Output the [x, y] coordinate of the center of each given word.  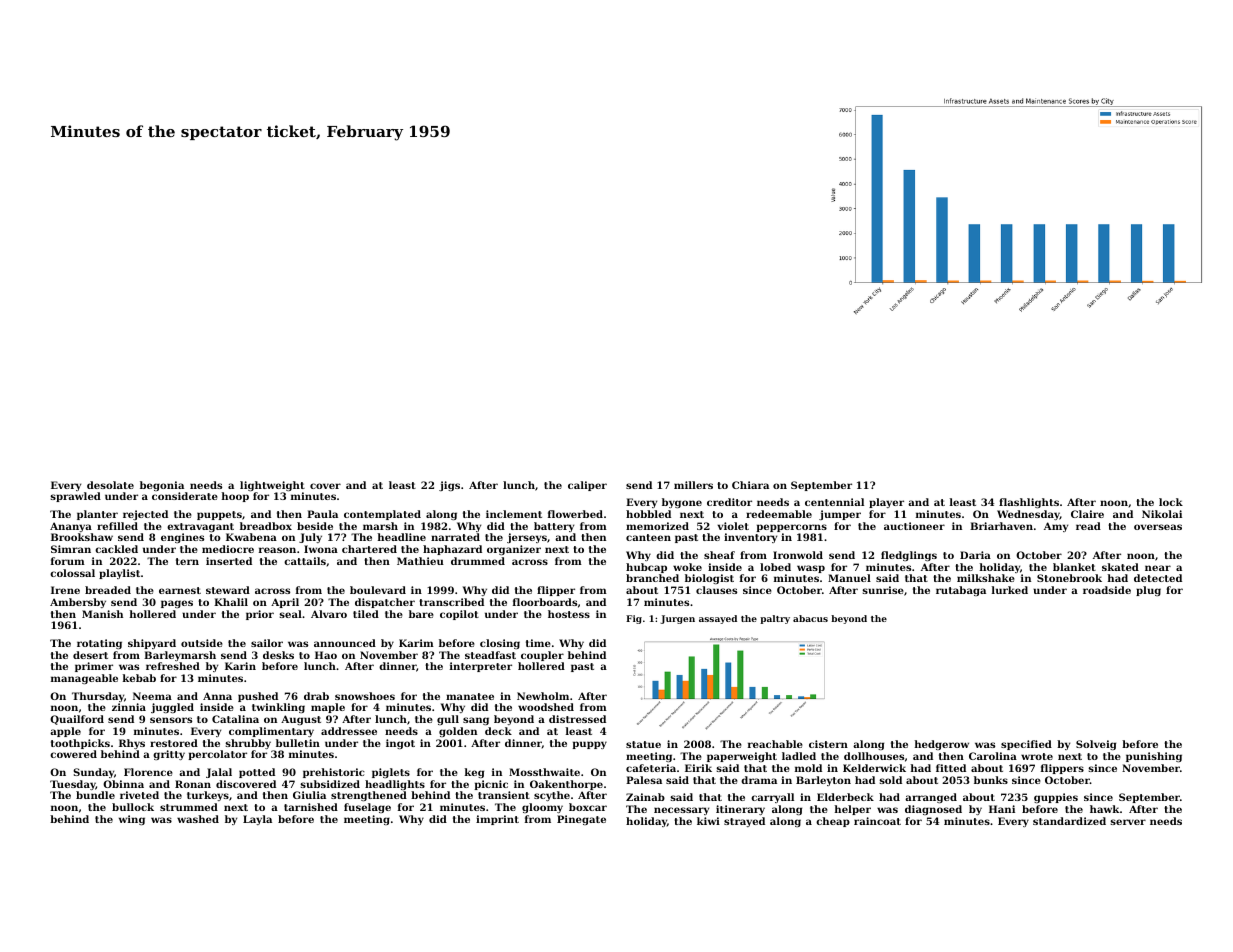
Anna [217, 696]
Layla [257, 820]
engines [182, 538]
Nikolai [1162, 514]
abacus [810, 618]
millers [693, 485]
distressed [577, 719]
